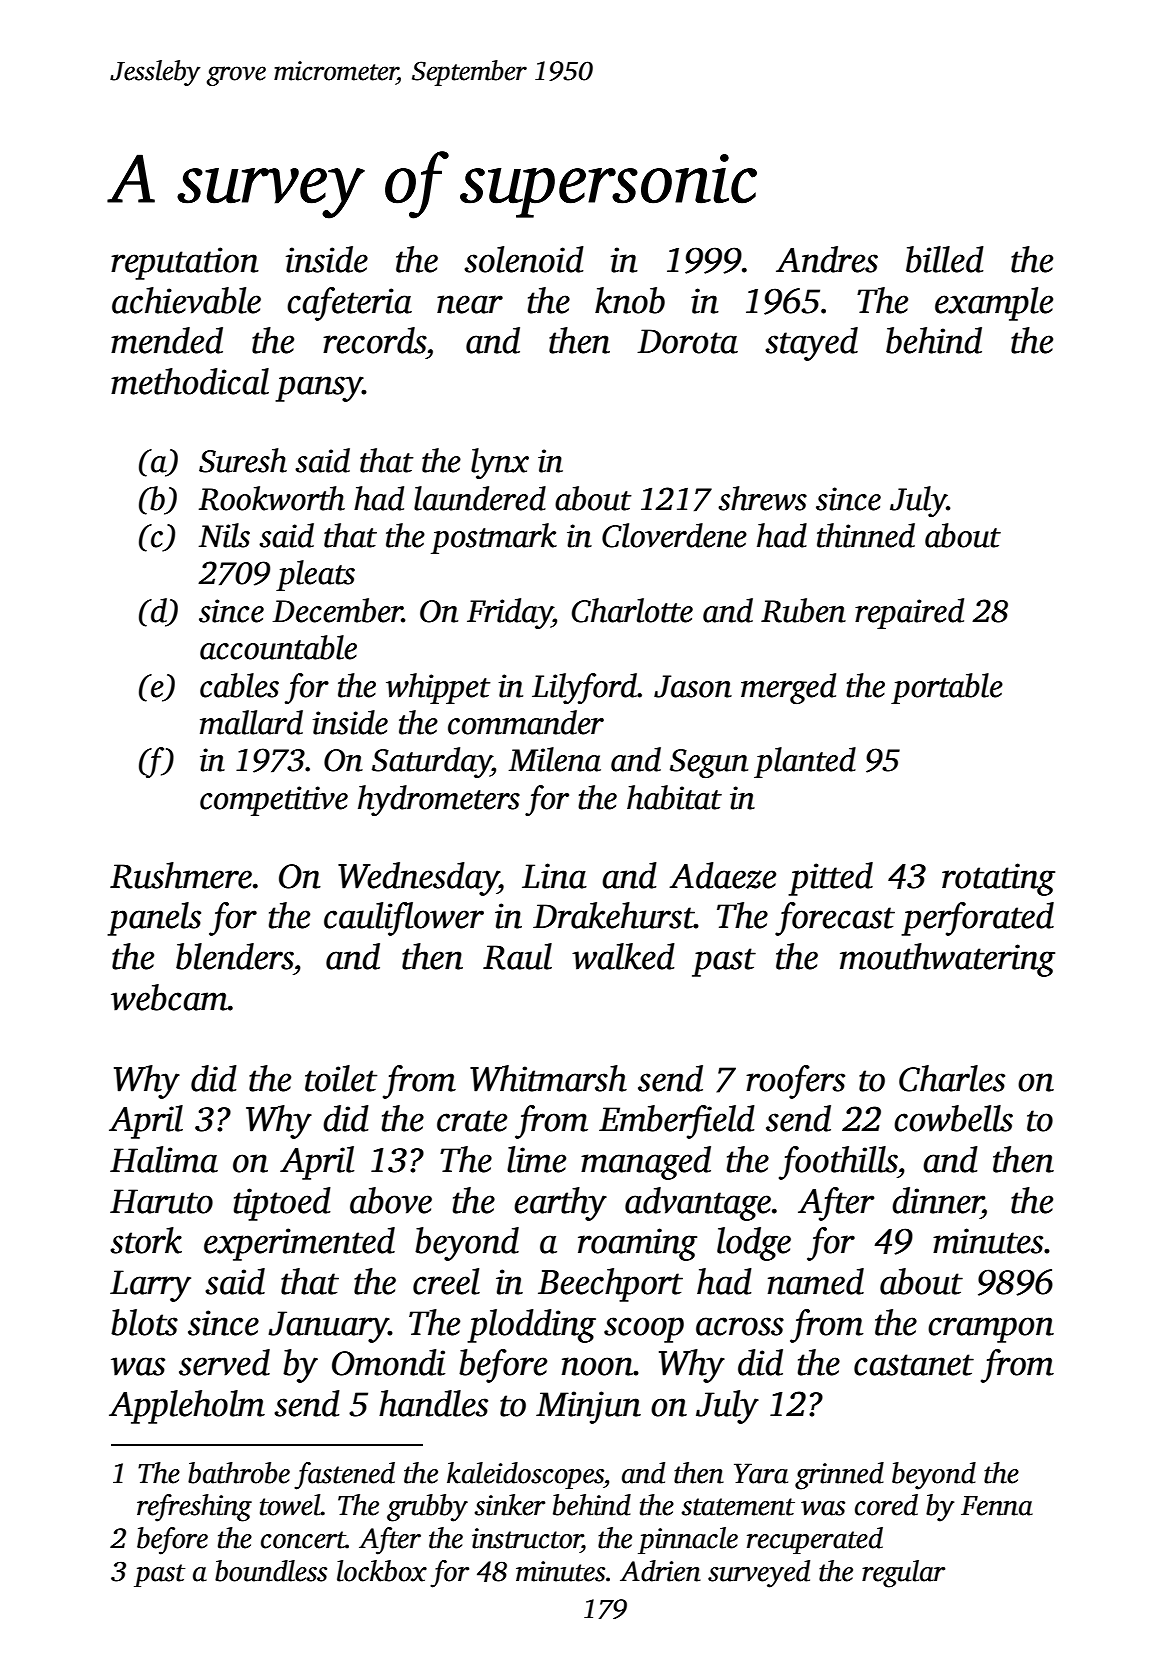 The width and height of the document is (1165, 1654). What do you see at coordinates (866, 535) in the document?
I see `thinned` at bounding box center [866, 535].
